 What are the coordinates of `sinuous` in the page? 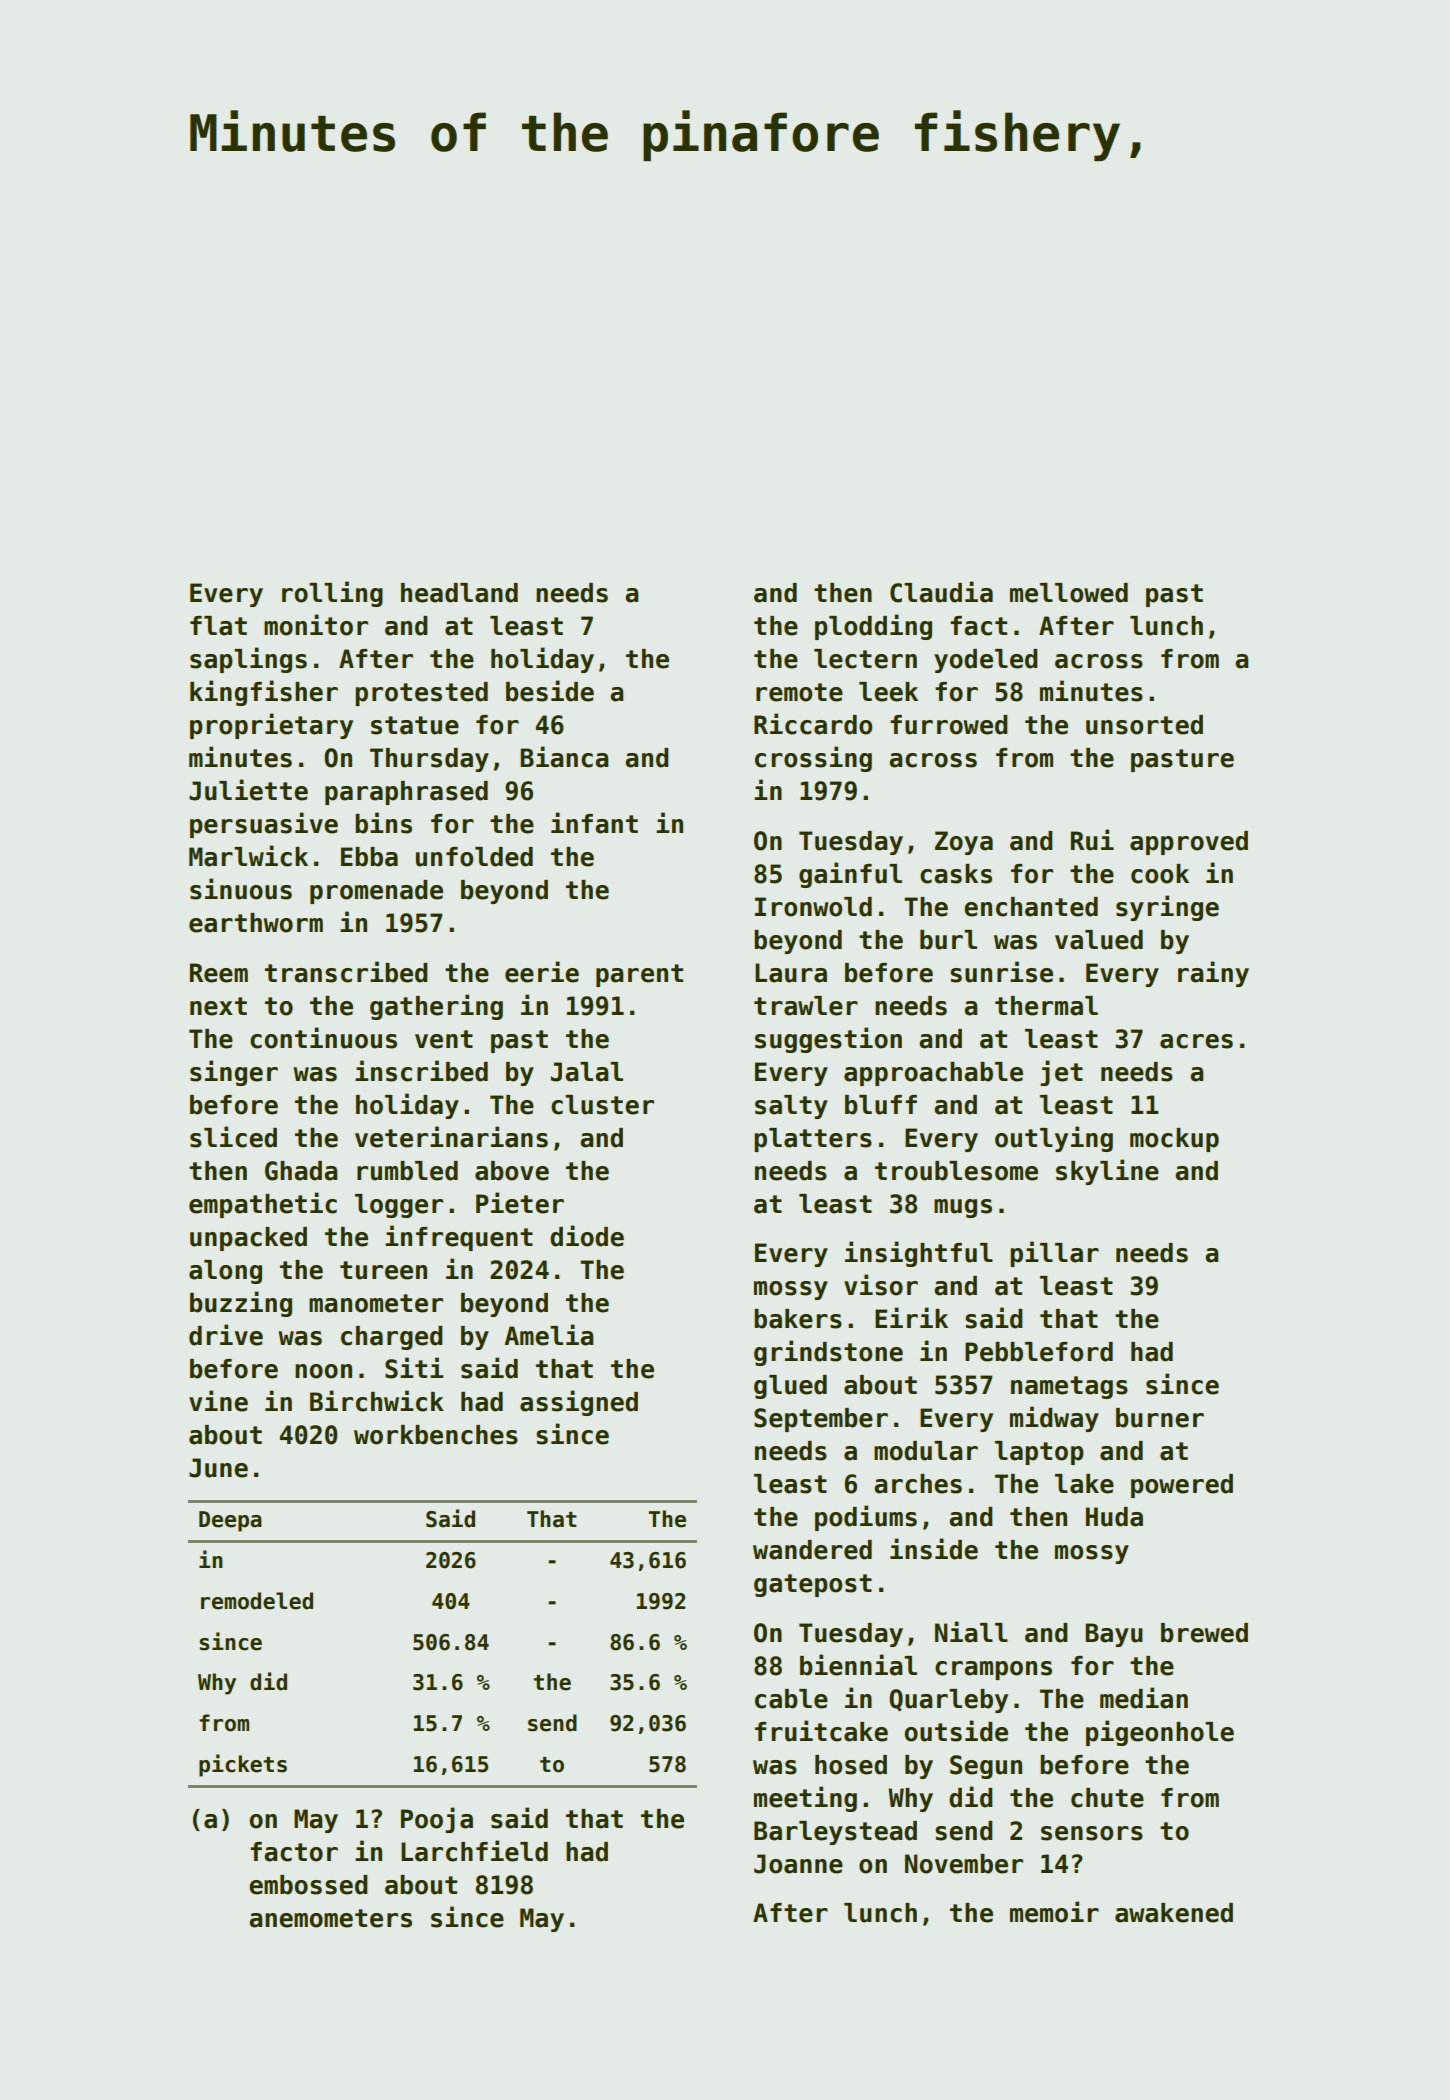 It's located at (241, 889).
